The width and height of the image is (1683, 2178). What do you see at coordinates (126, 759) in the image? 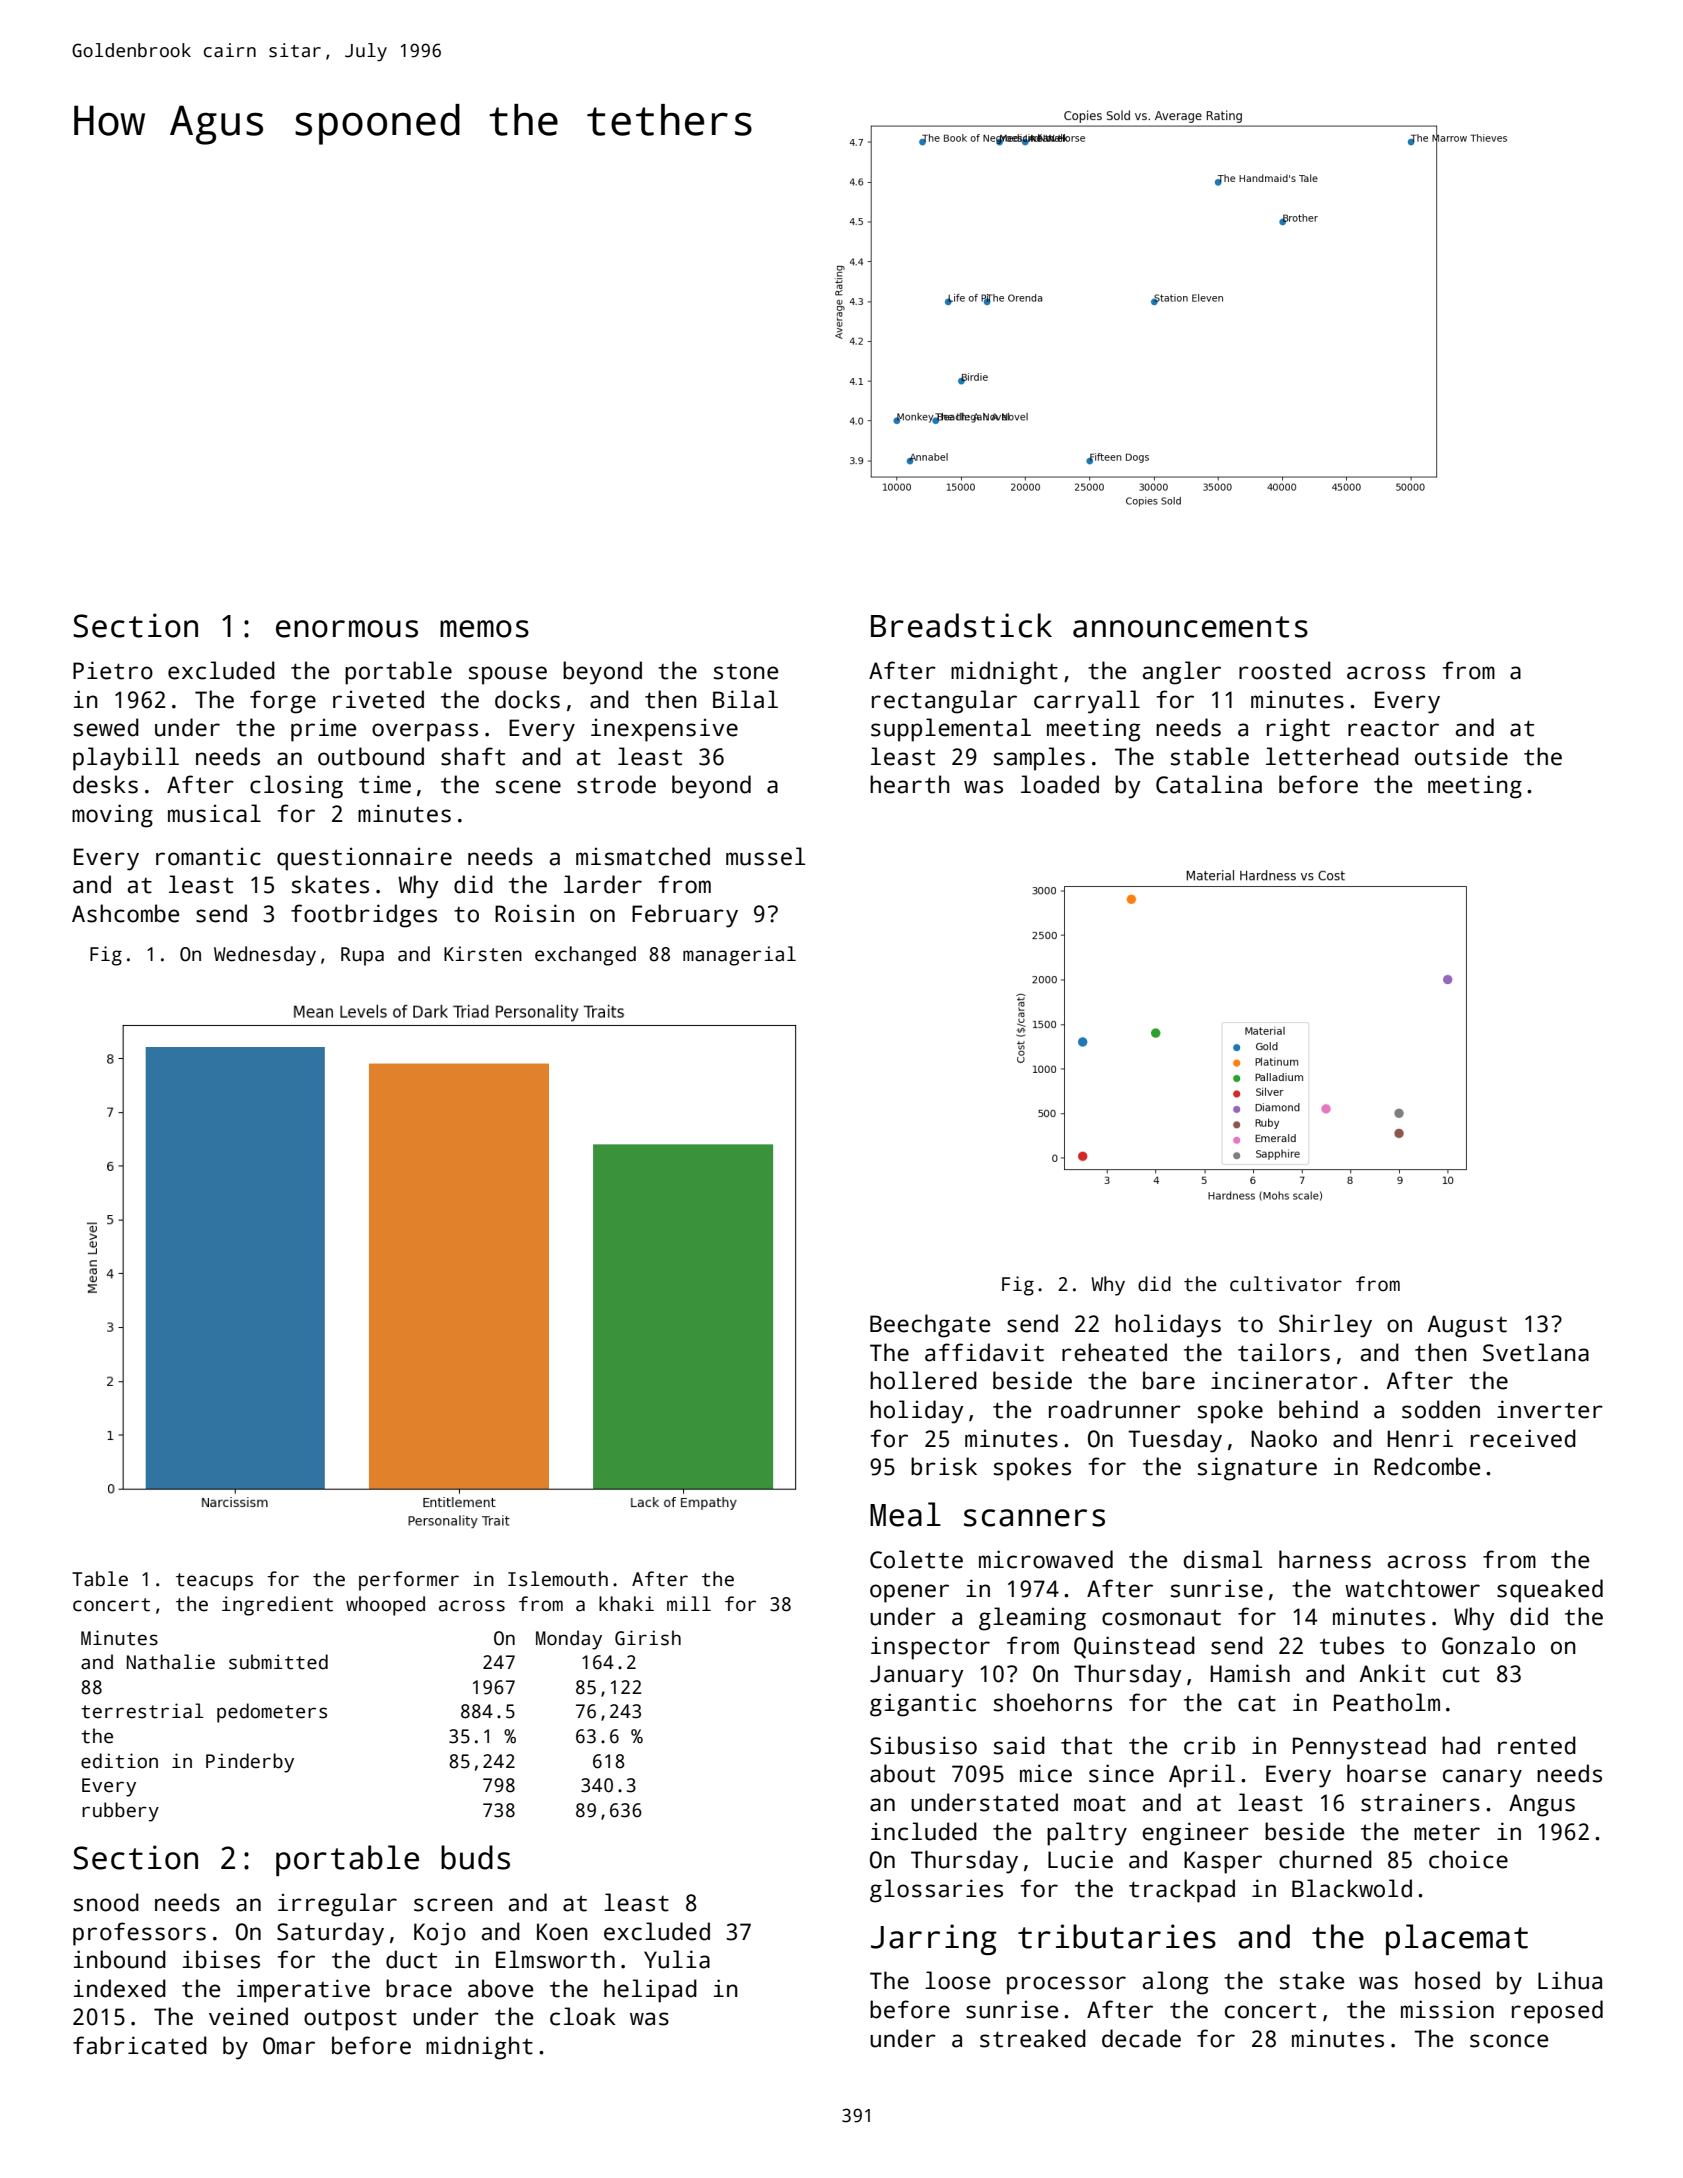
I see `playbill` at bounding box center [126, 759].
